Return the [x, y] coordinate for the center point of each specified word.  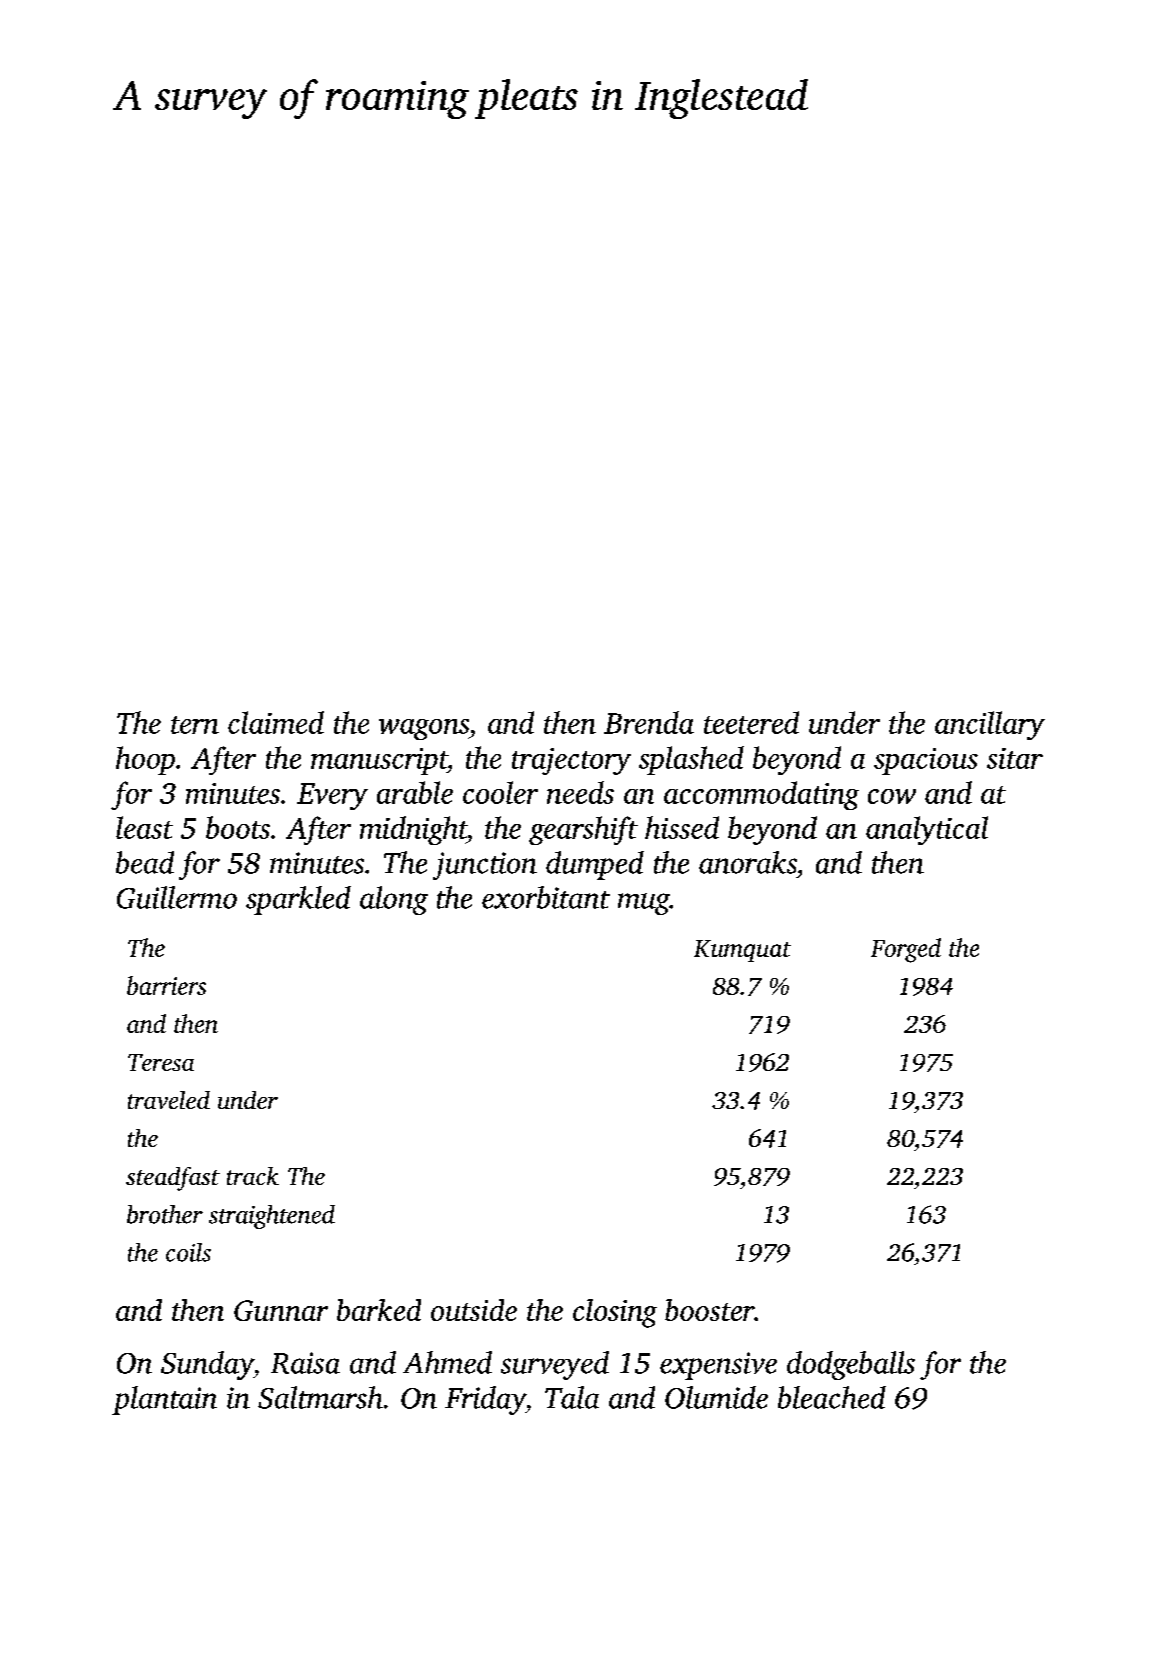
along [394, 900]
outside [474, 1310]
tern [195, 725]
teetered [751, 722]
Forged [906, 950]
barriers [166, 985]
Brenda [649, 722]
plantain [164, 1400]
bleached [832, 1397]
